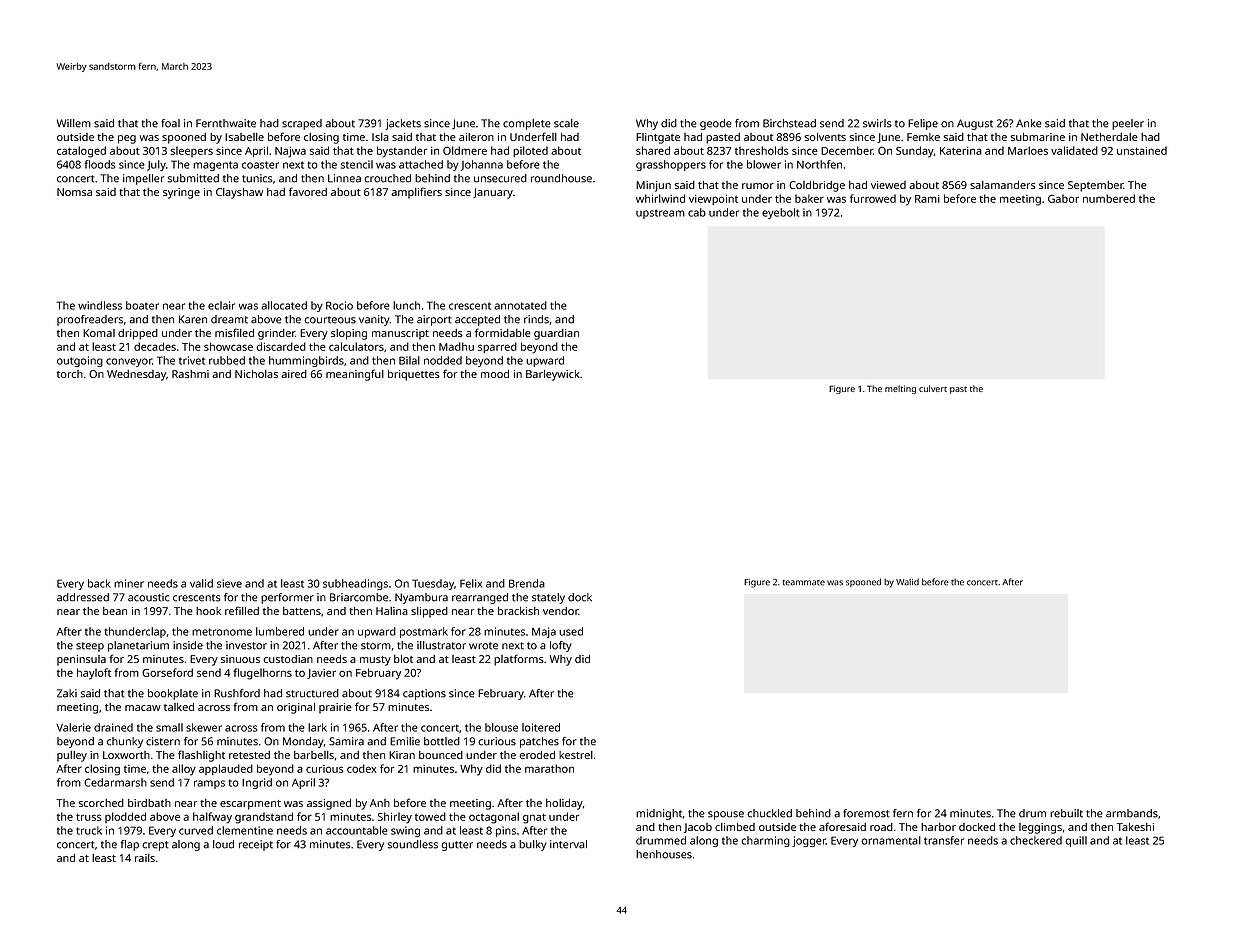  Describe the element at coordinates (89, 817) in the screenshot. I see `truss` at that location.
